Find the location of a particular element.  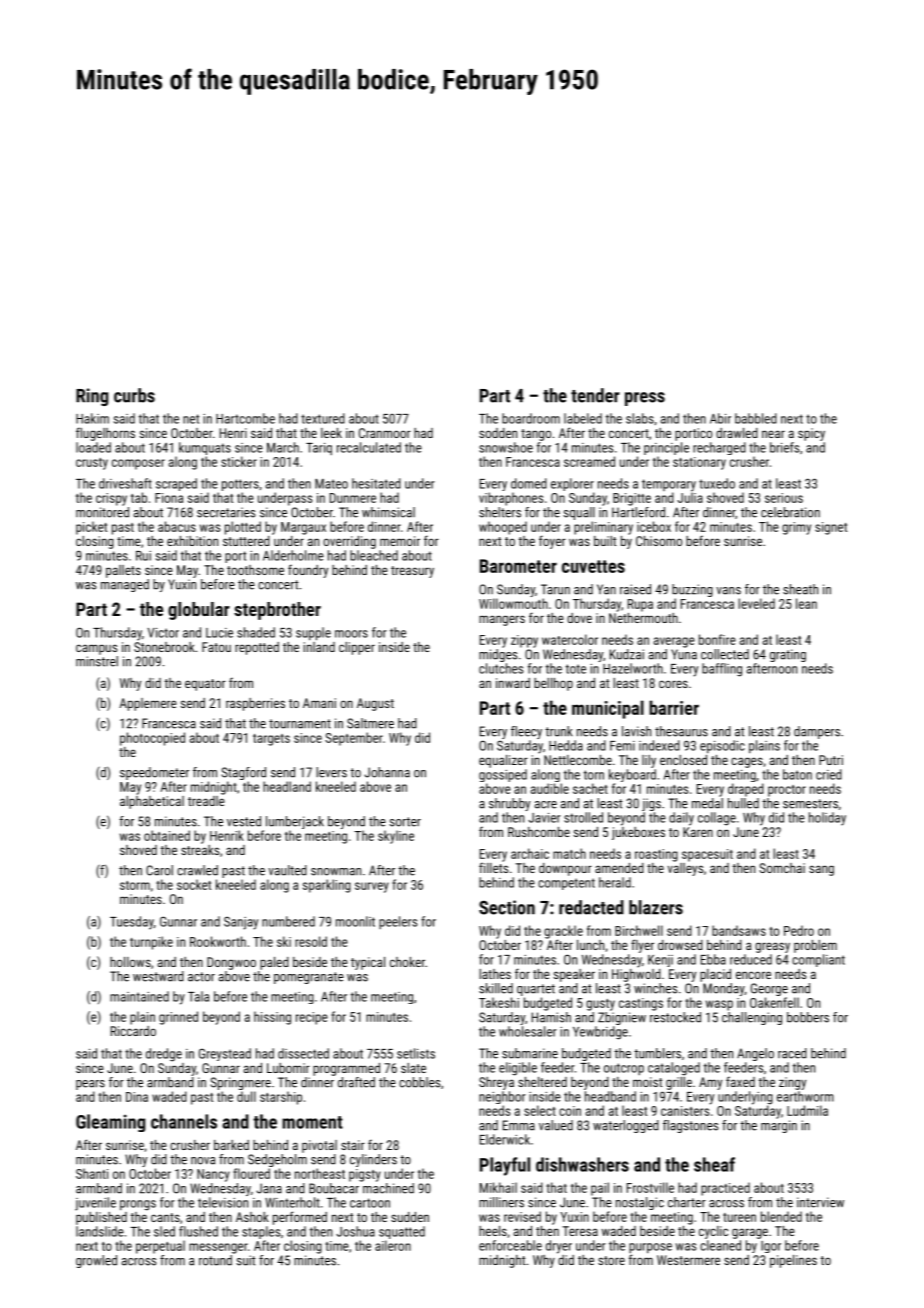

prongs is located at coordinates (138, 1205).
